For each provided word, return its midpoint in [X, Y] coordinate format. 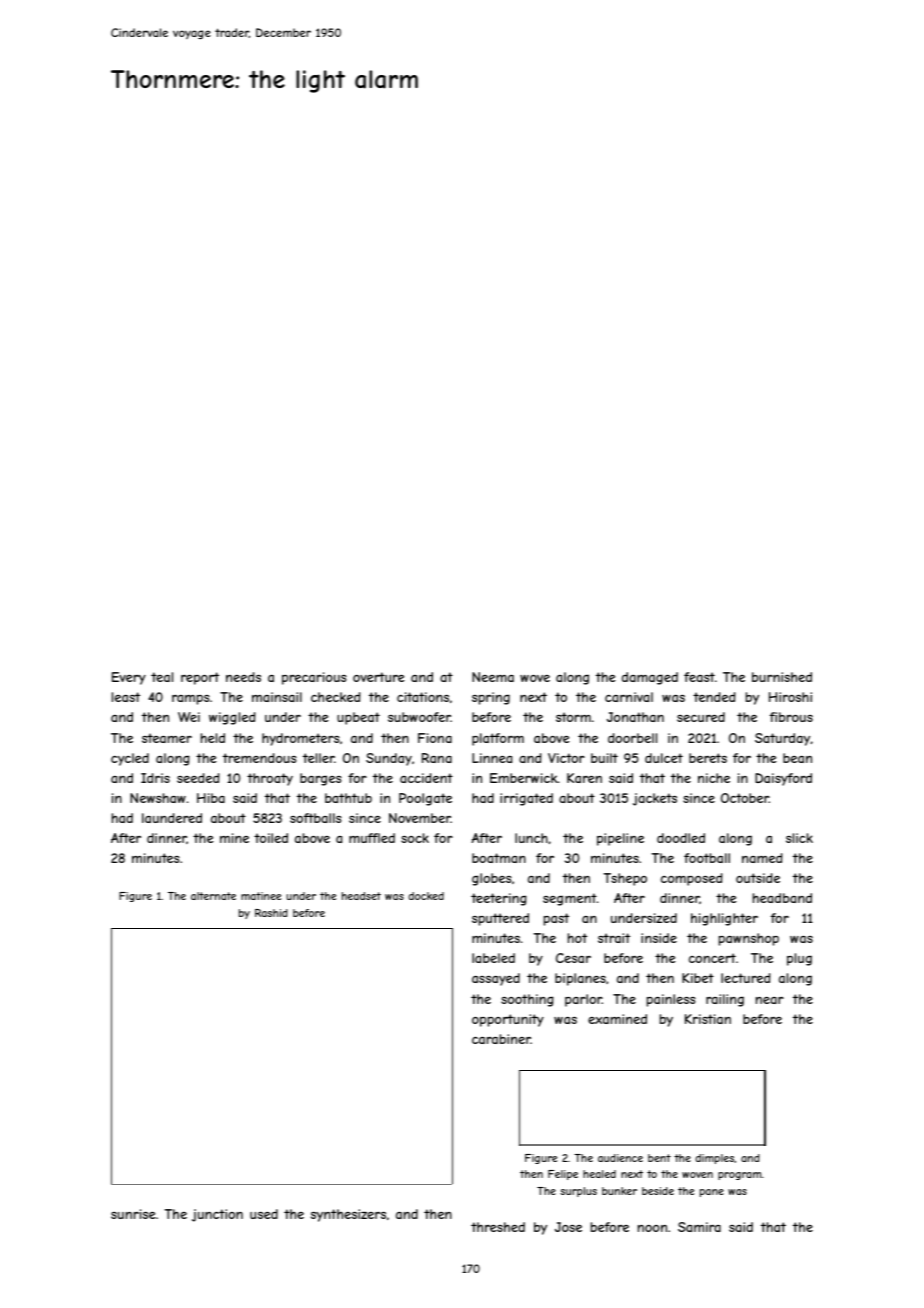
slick [799, 838]
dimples [714, 1159]
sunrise [133, 1214]
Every [129, 678]
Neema [493, 677]
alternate [213, 896]
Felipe [563, 1175]
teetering [499, 899]
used [264, 1214]
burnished [782, 677]
